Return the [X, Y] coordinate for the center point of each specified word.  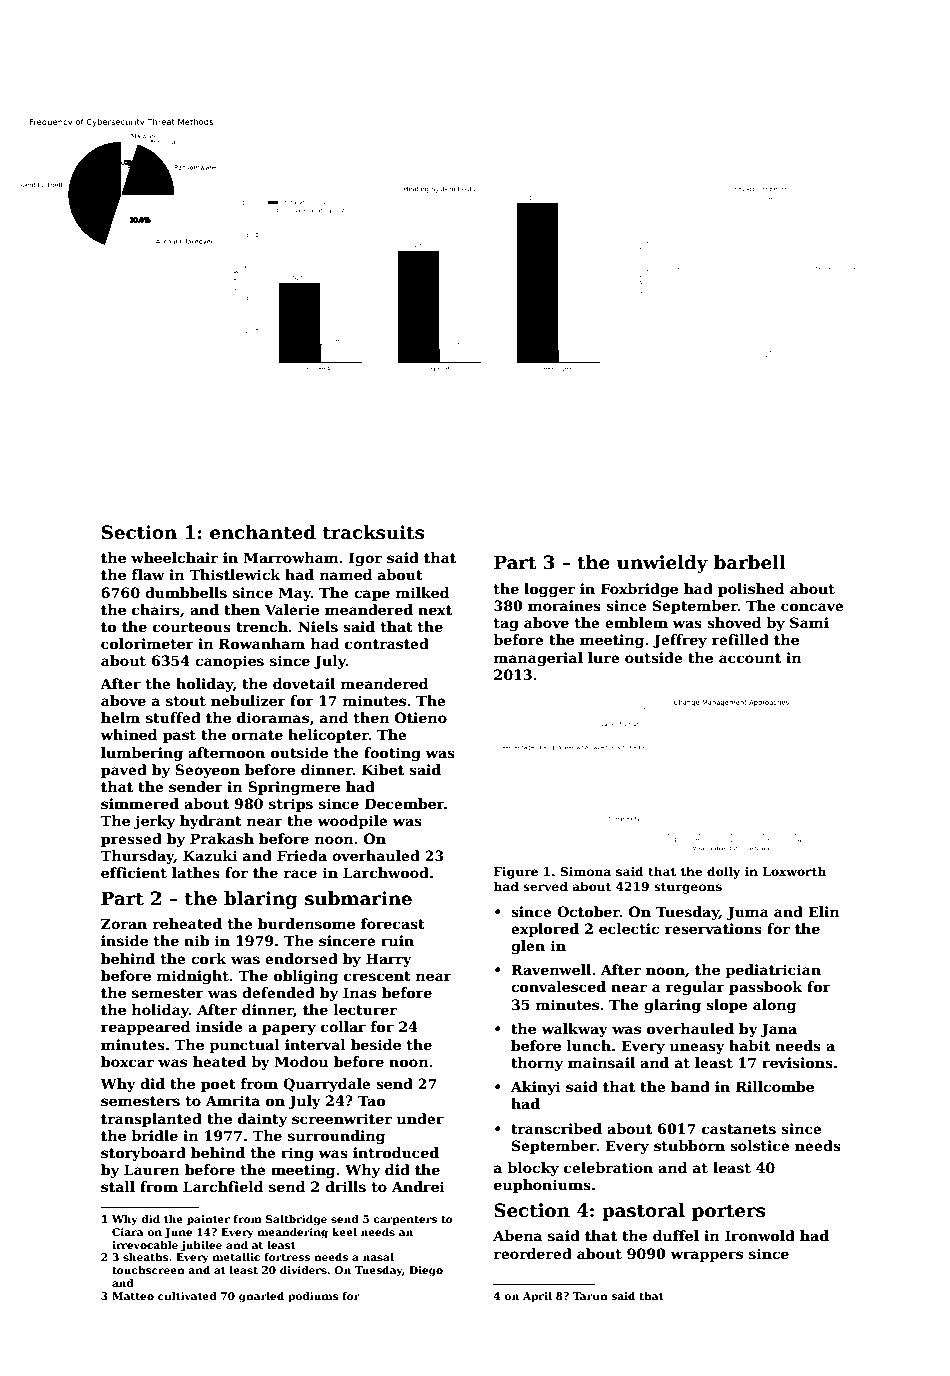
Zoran [124, 923]
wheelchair [174, 557]
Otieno [421, 717]
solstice [760, 1145]
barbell [750, 562]
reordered [533, 1253]
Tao [372, 1100]
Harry [389, 960]
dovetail [304, 683]
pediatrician [773, 971]
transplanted [151, 1120]
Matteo [133, 1296]
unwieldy [662, 564]
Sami [809, 622]
